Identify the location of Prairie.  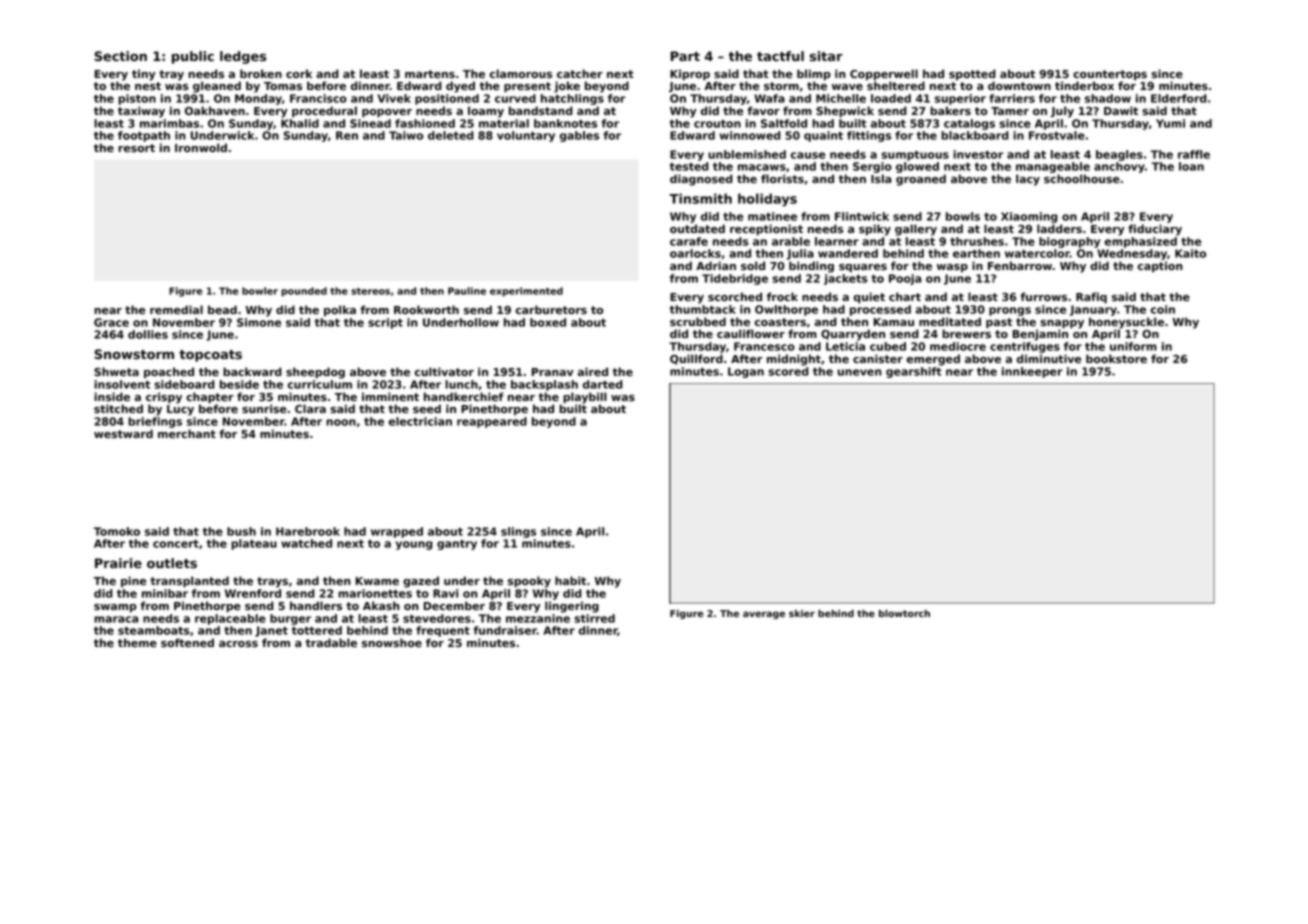
(118, 563).
